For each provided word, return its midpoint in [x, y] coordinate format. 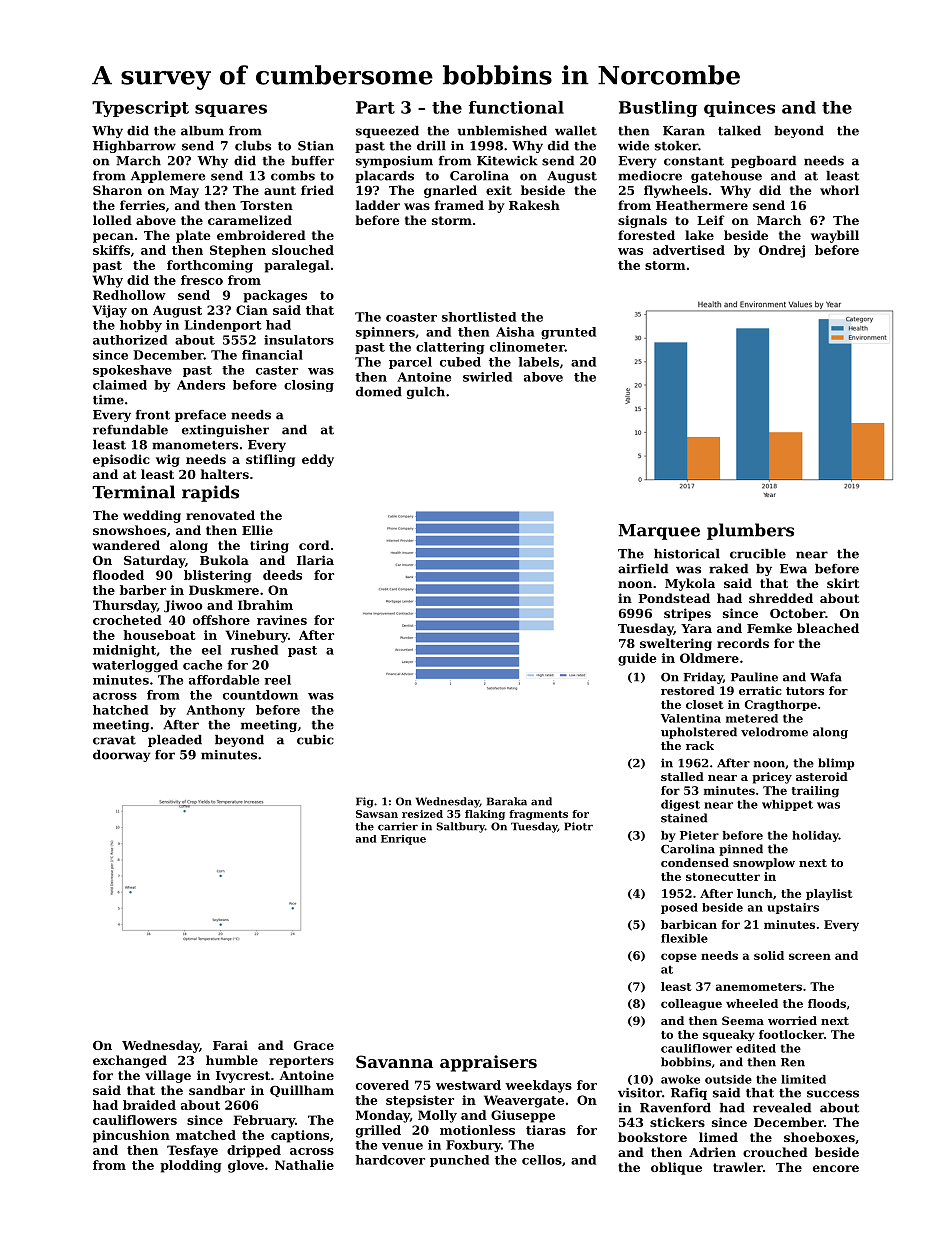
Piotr [578, 826]
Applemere [168, 177]
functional [516, 107]
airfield [643, 569]
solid [769, 955]
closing [309, 386]
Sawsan [377, 814]
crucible [758, 554]
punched [459, 1161]
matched [206, 1135]
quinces [739, 109]
